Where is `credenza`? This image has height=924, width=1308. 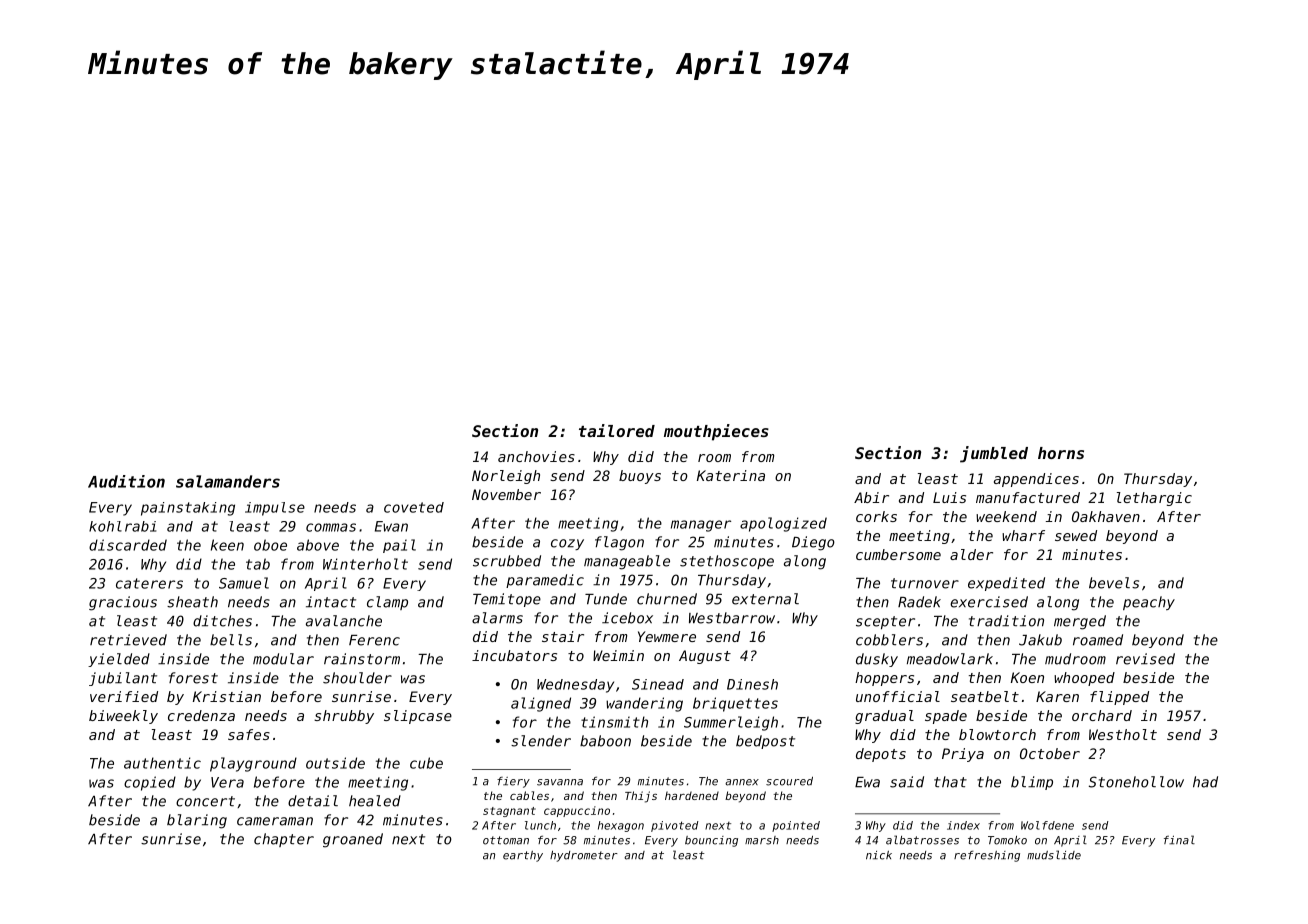
credenza is located at coordinates (201, 715).
